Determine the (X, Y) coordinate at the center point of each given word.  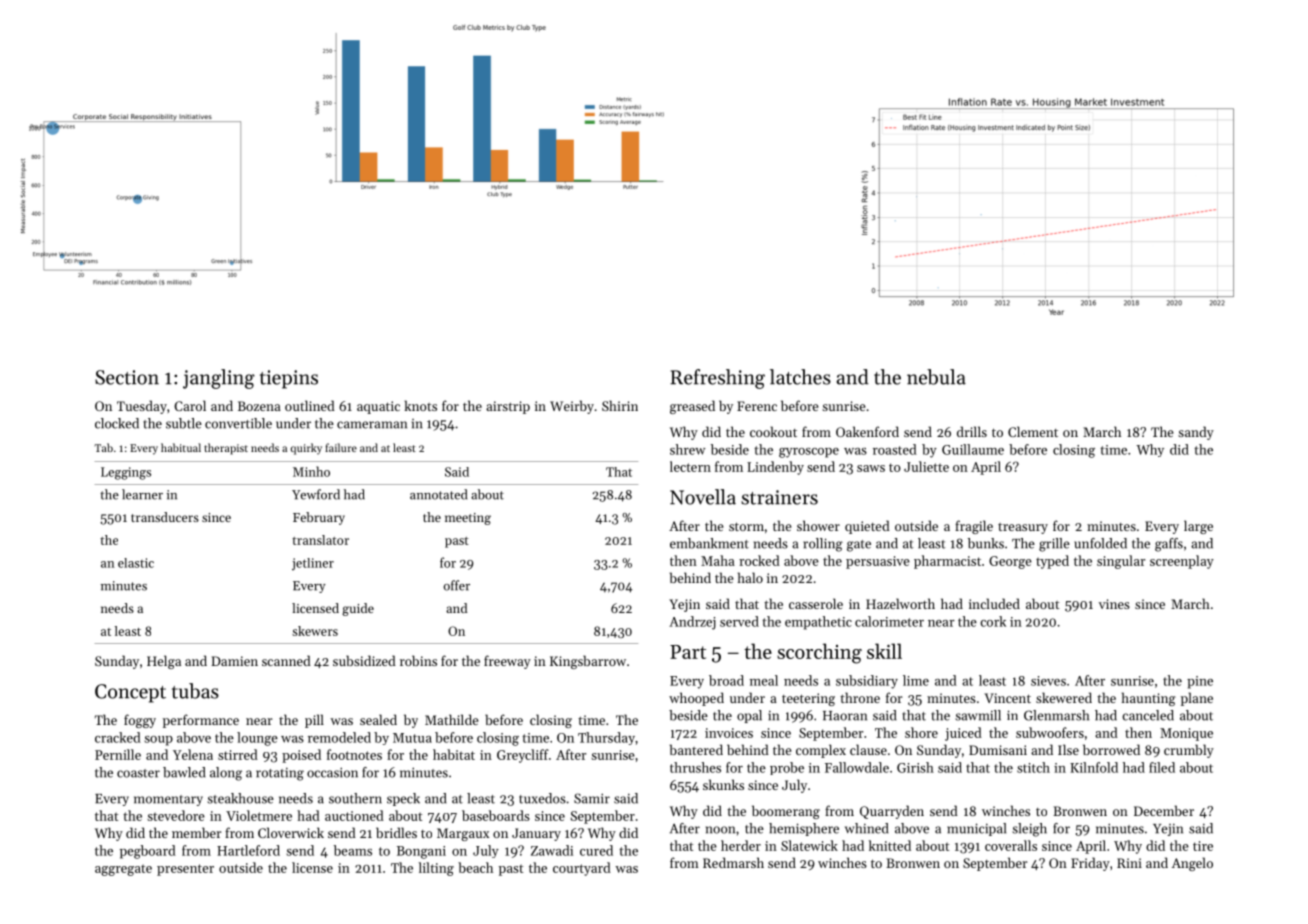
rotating (280, 774)
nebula (936, 377)
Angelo (1192, 864)
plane (1197, 699)
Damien (234, 661)
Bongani (421, 852)
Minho (311, 471)
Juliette (926, 466)
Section (127, 377)
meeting (468, 519)
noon (720, 830)
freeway (507, 662)
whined (867, 828)
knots (420, 405)
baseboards (496, 815)
